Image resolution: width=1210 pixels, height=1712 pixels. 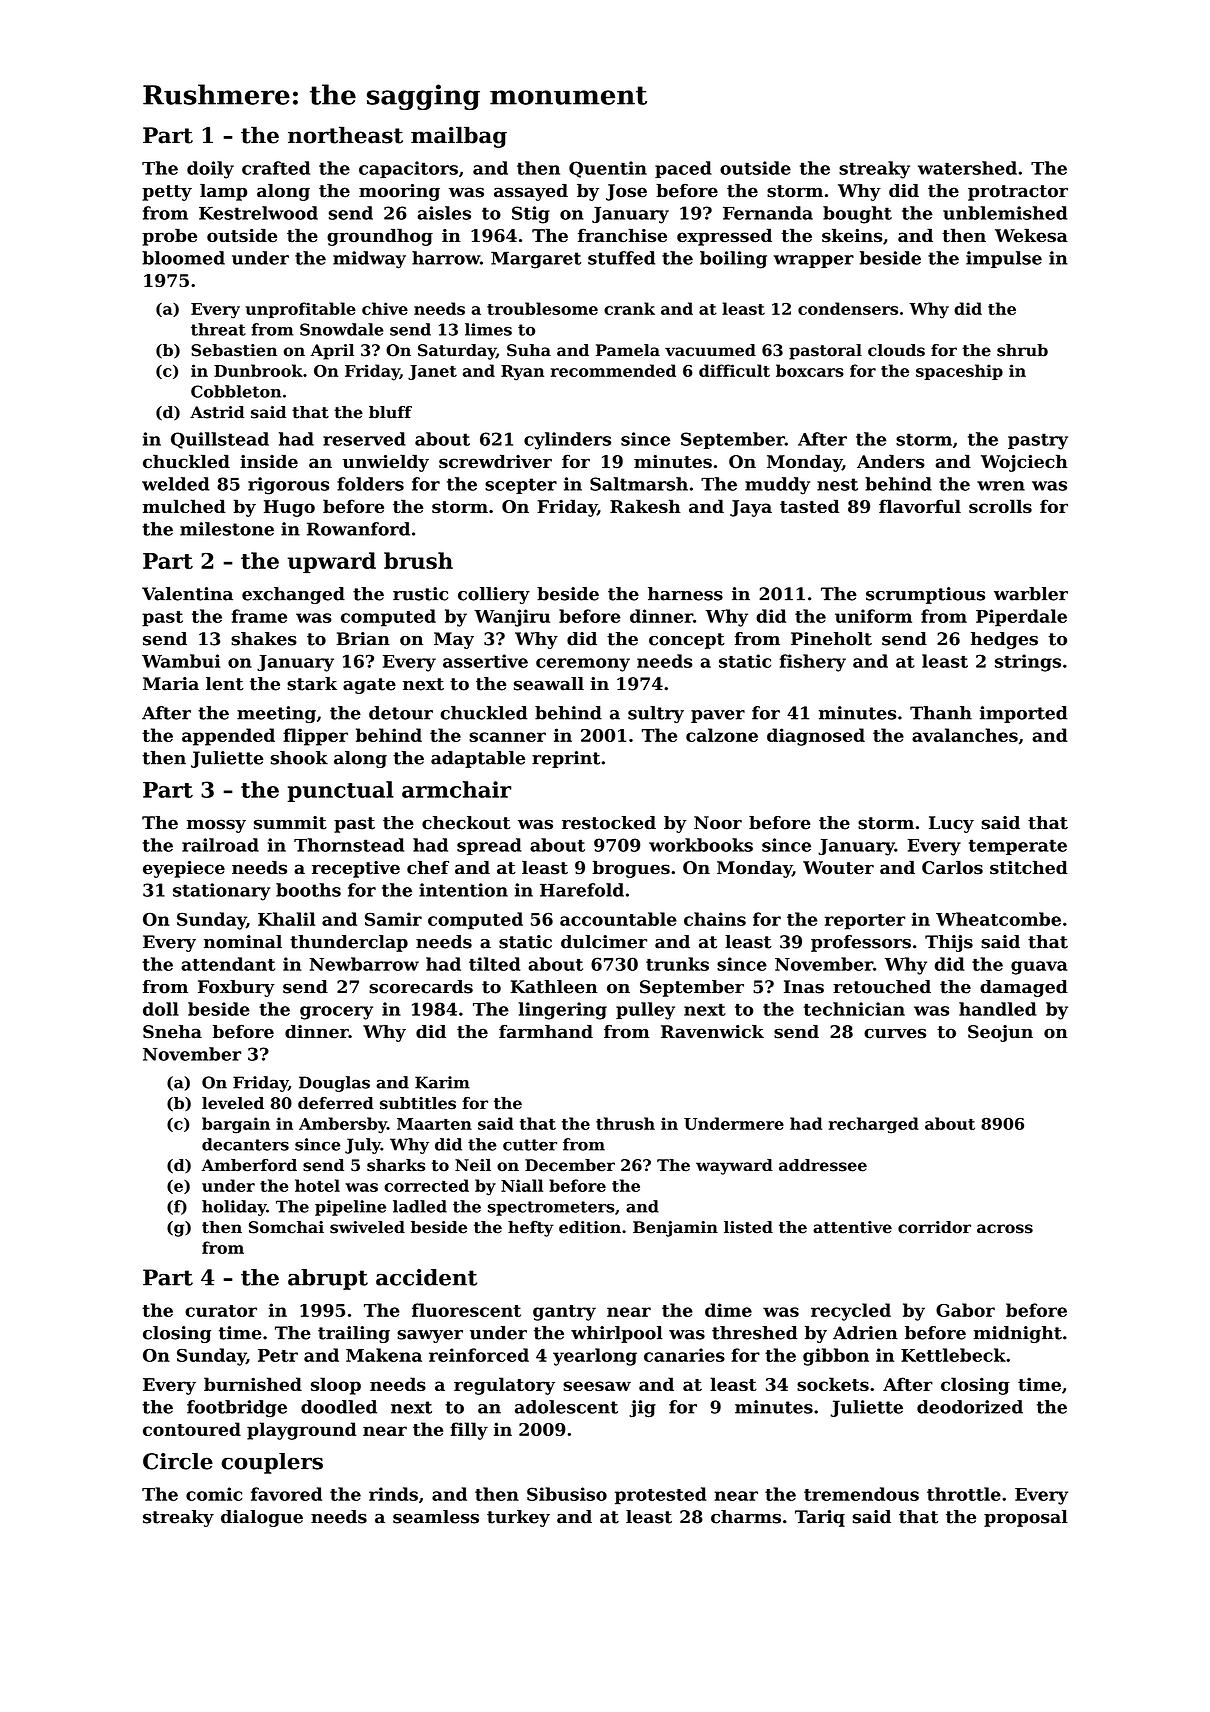 I want to click on stationary, so click(x=221, y=892).
